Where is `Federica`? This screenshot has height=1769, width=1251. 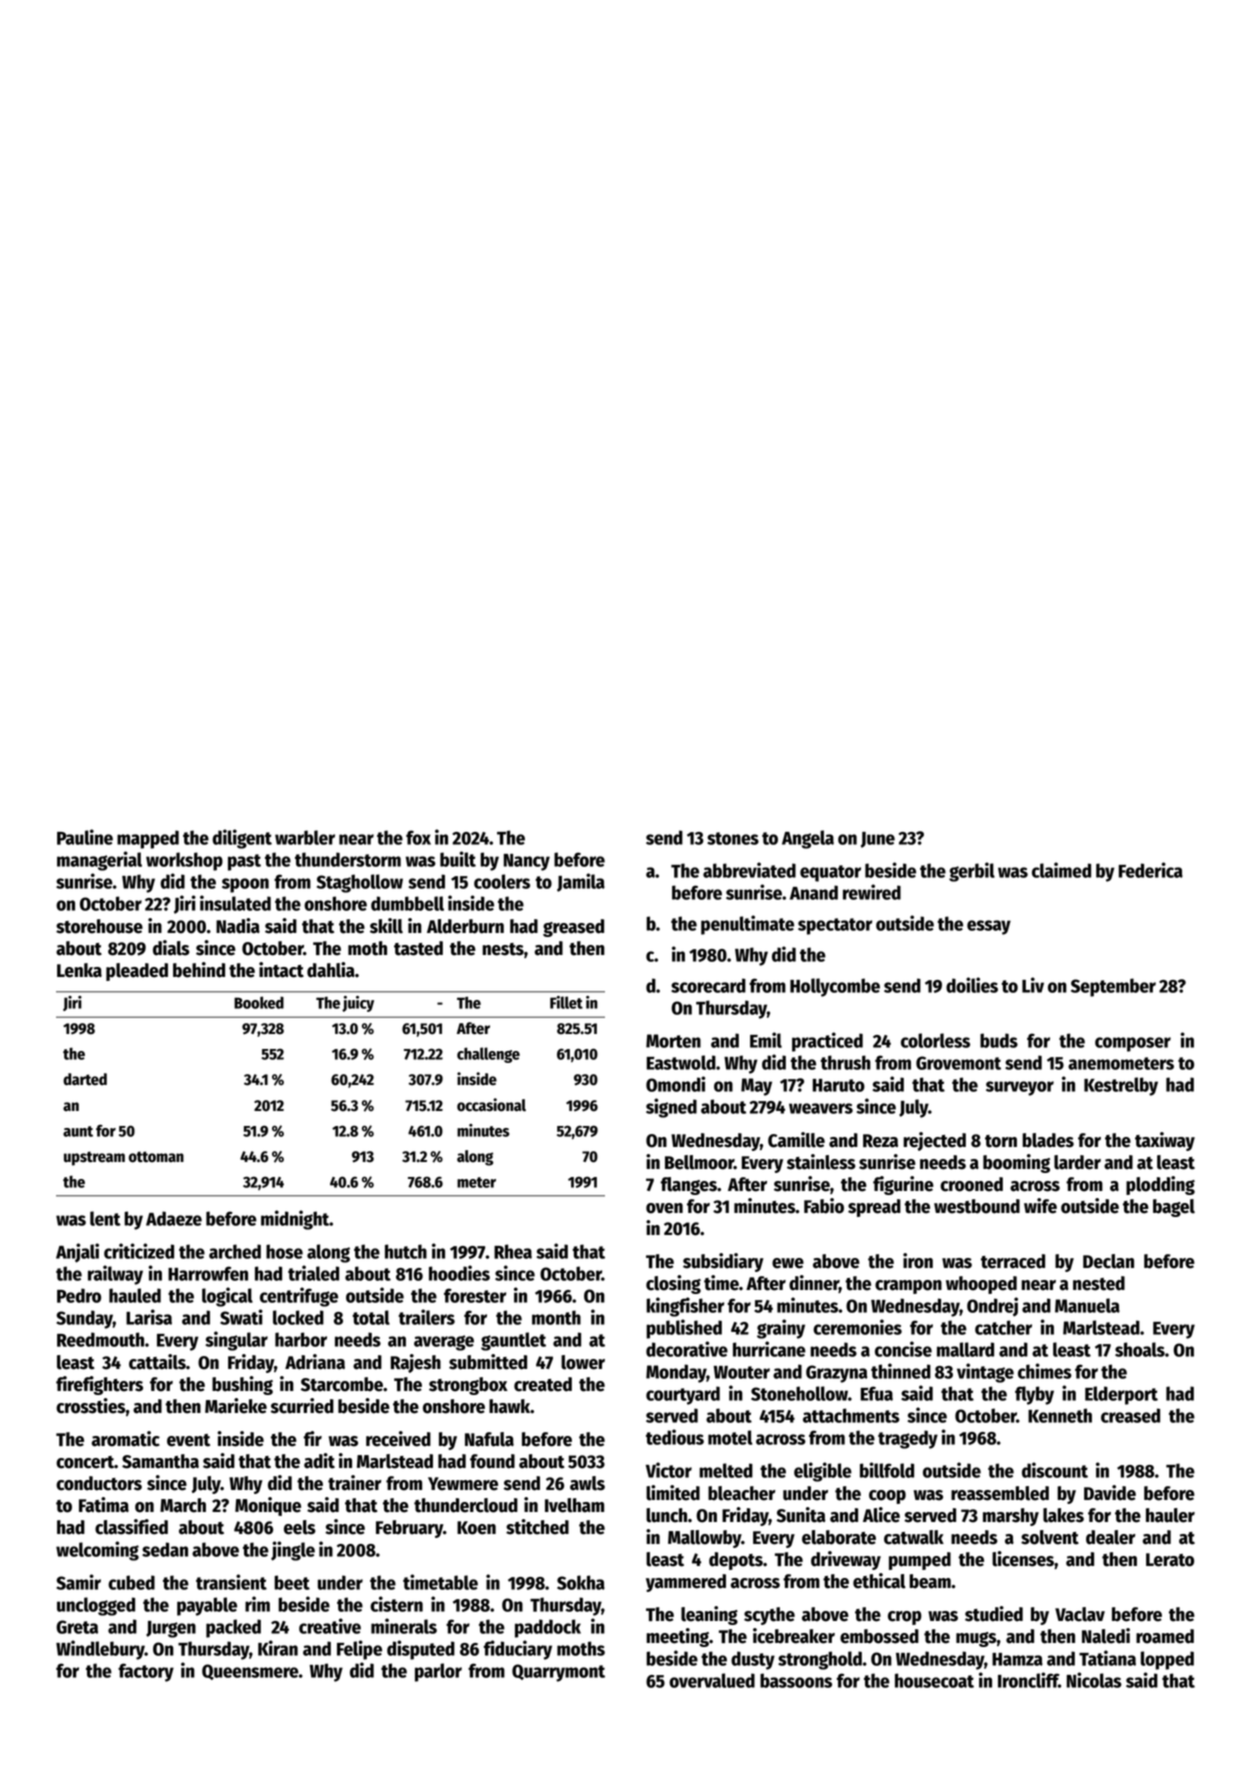 Federica is located at coordinates (1151, 870).
